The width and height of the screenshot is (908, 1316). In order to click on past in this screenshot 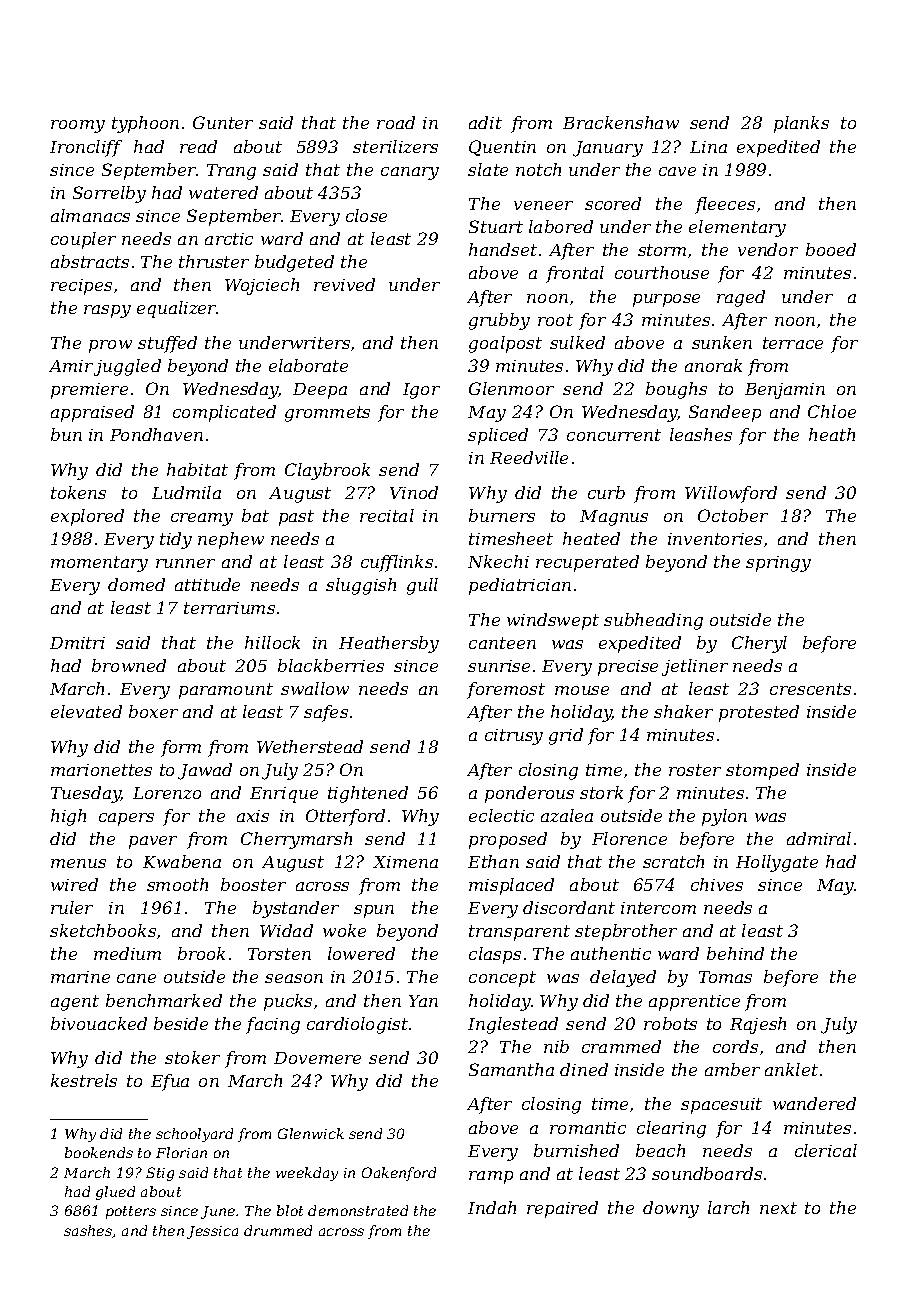, I will do `click(296, 518)`.
